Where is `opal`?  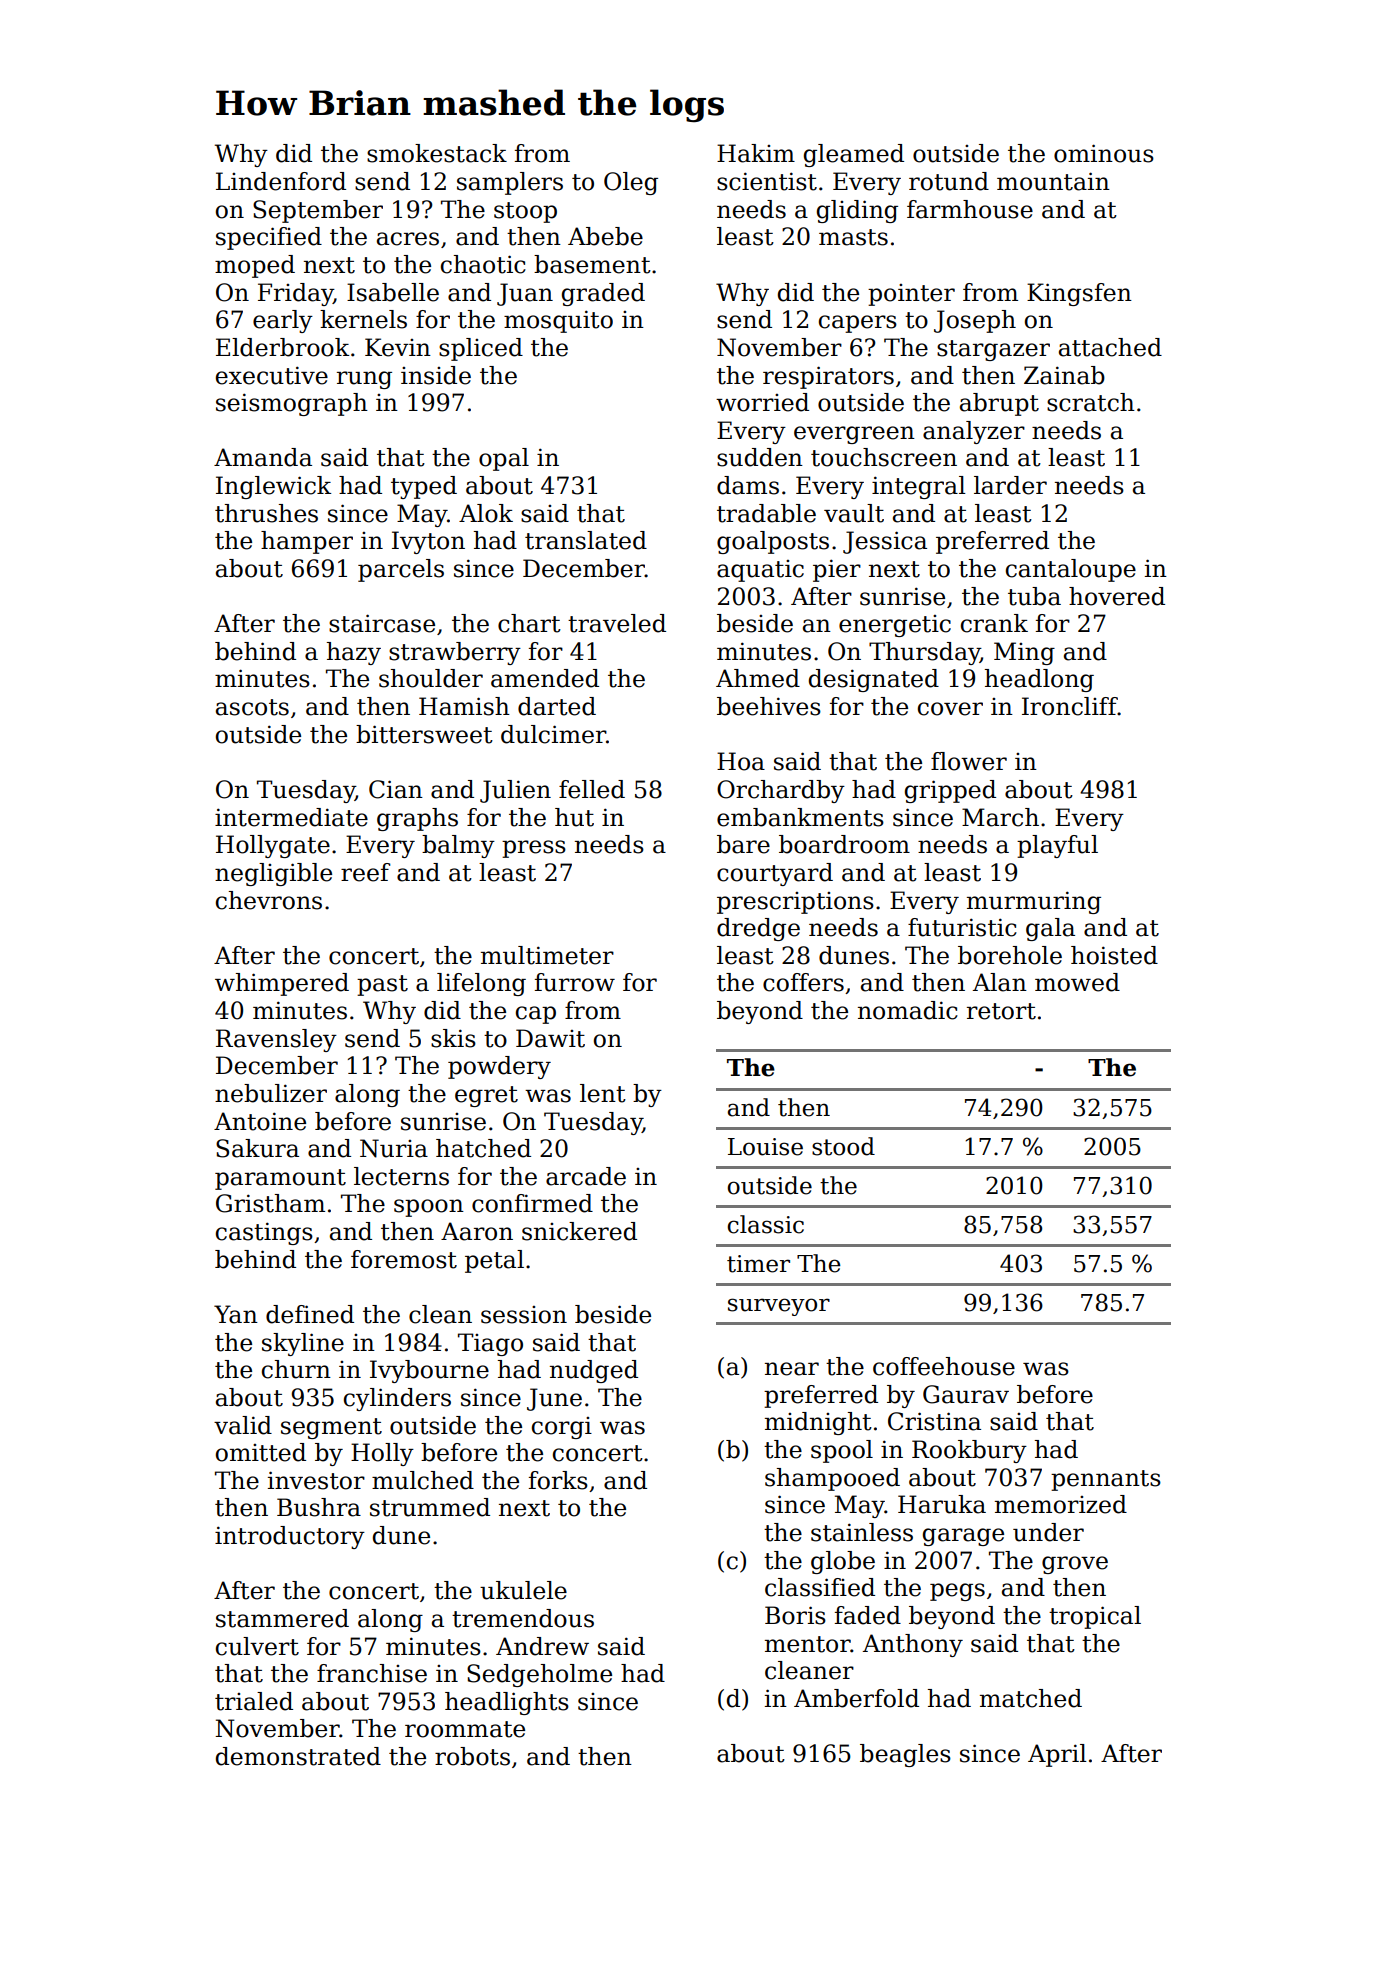 opal is located at coordinates (504, 459).
